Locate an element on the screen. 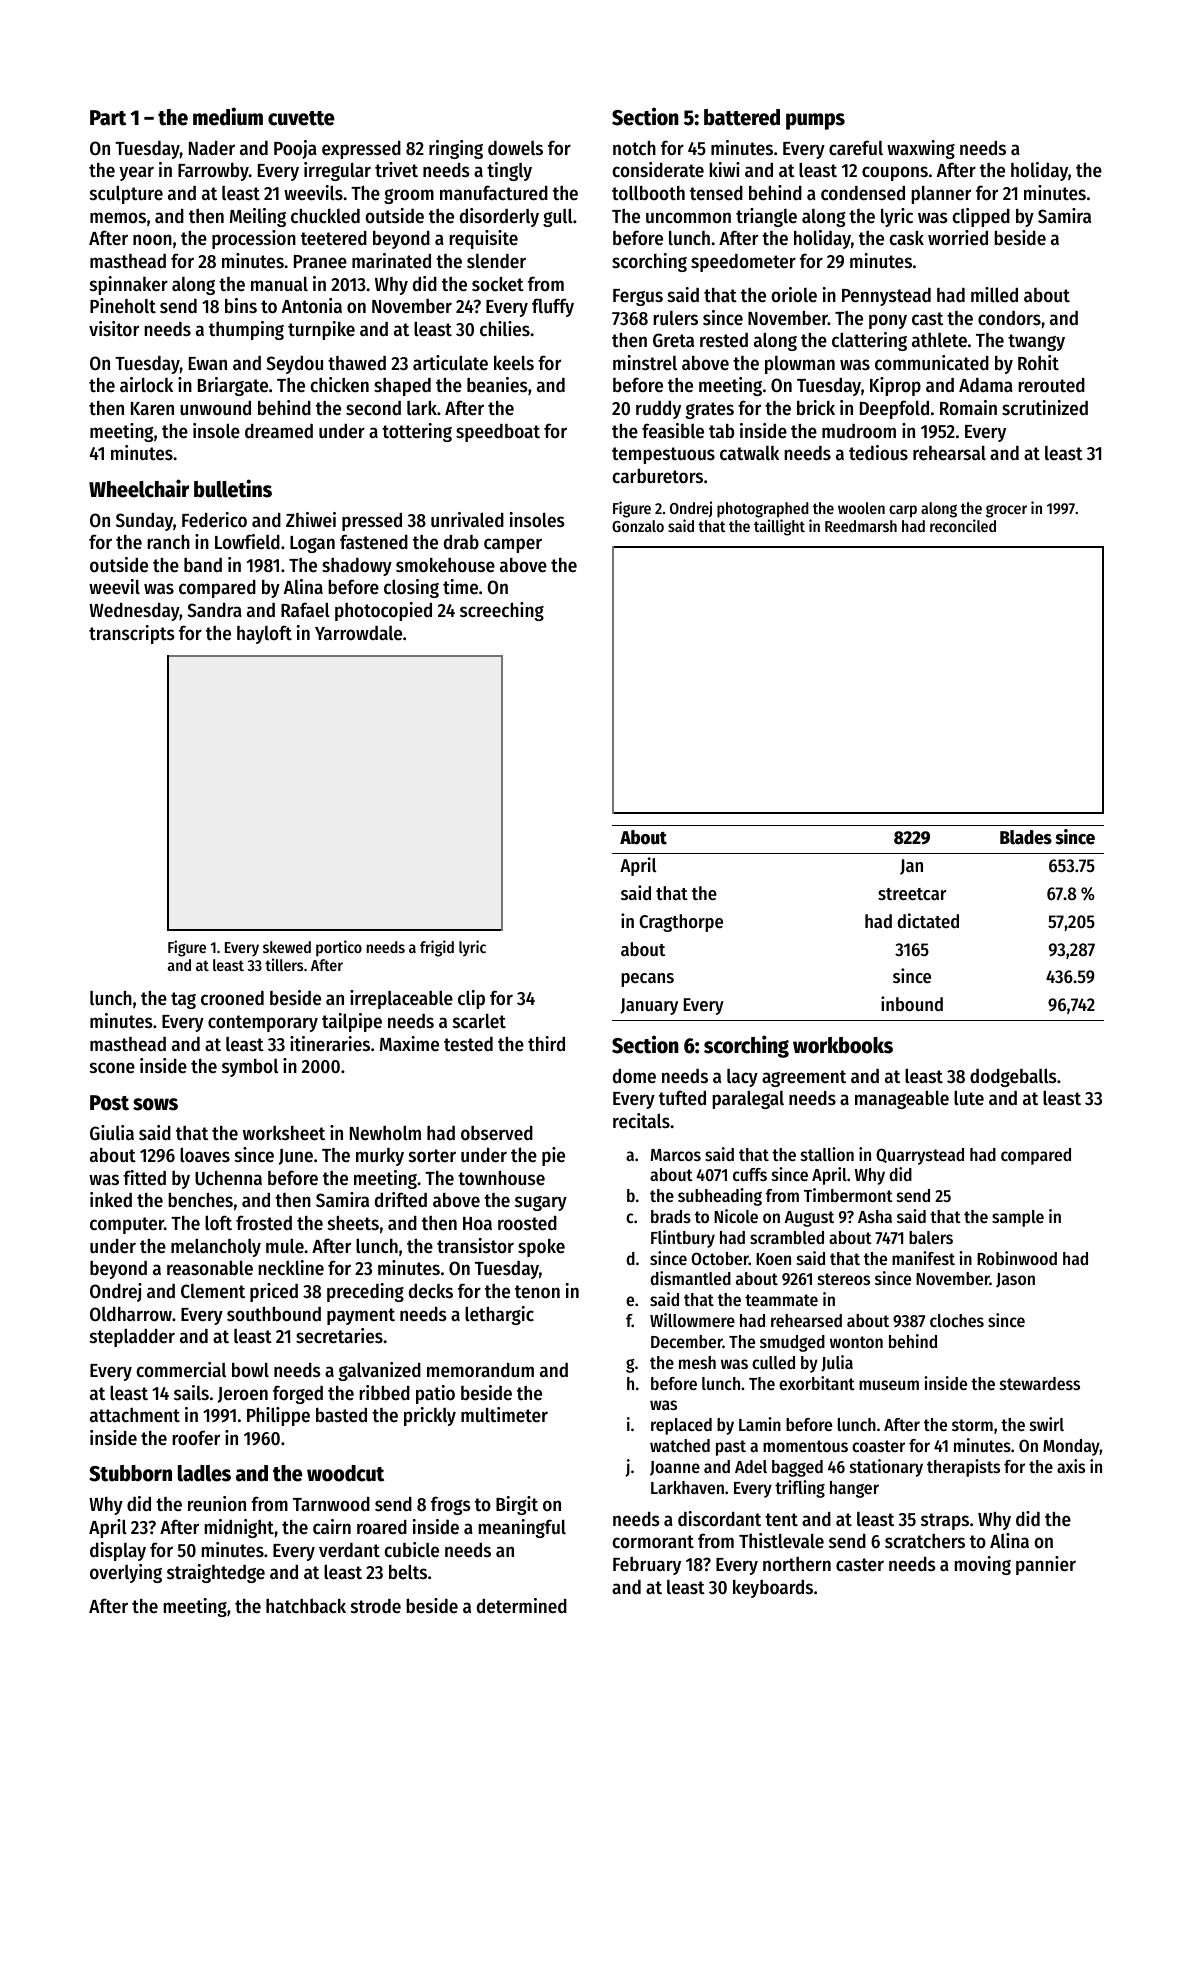 Image resolution: width=1193 pixels, height=1966 pixels. determined is located at coordinates (522, 1606).
